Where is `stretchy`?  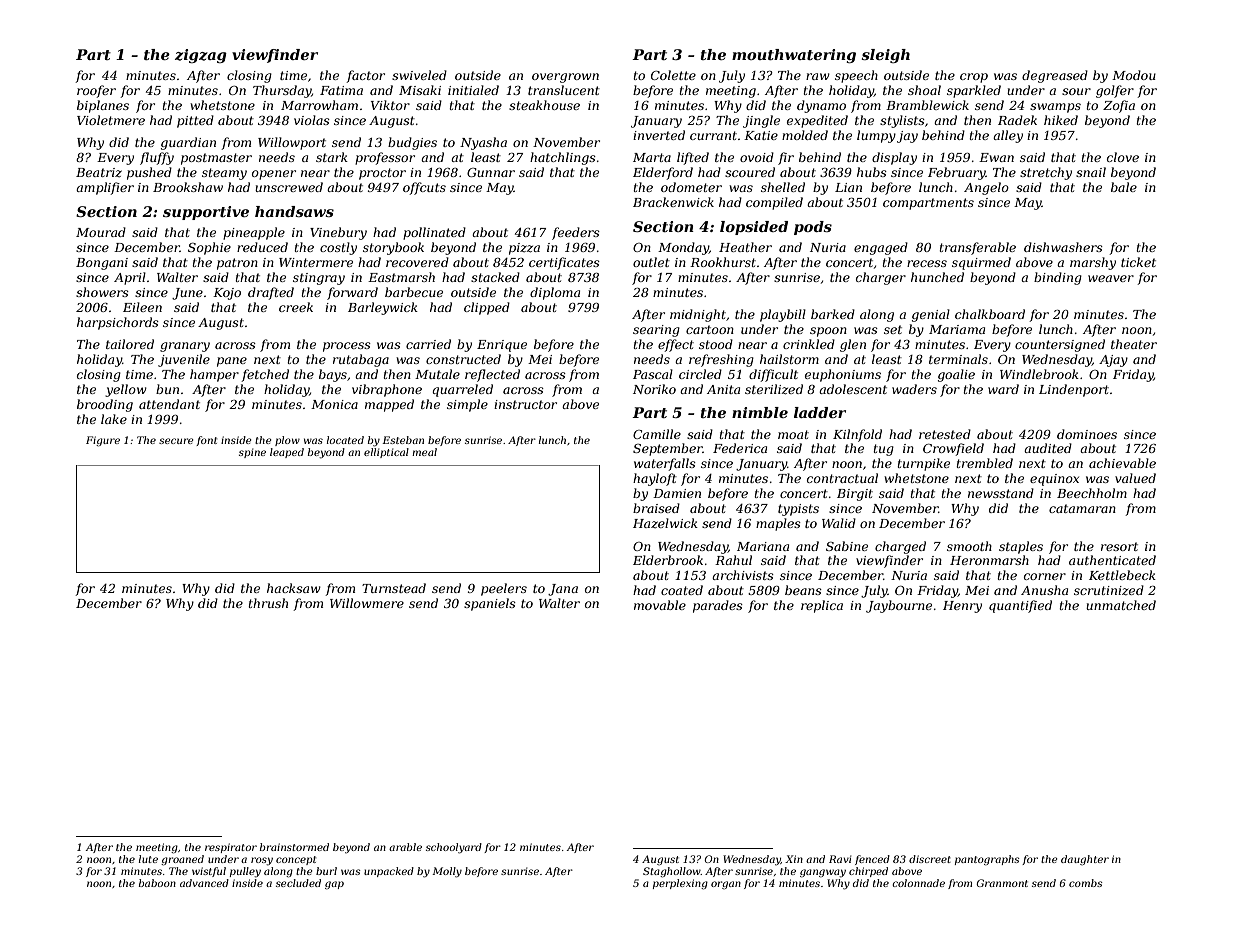
stretchy is located at coordinates (1046, 173).
